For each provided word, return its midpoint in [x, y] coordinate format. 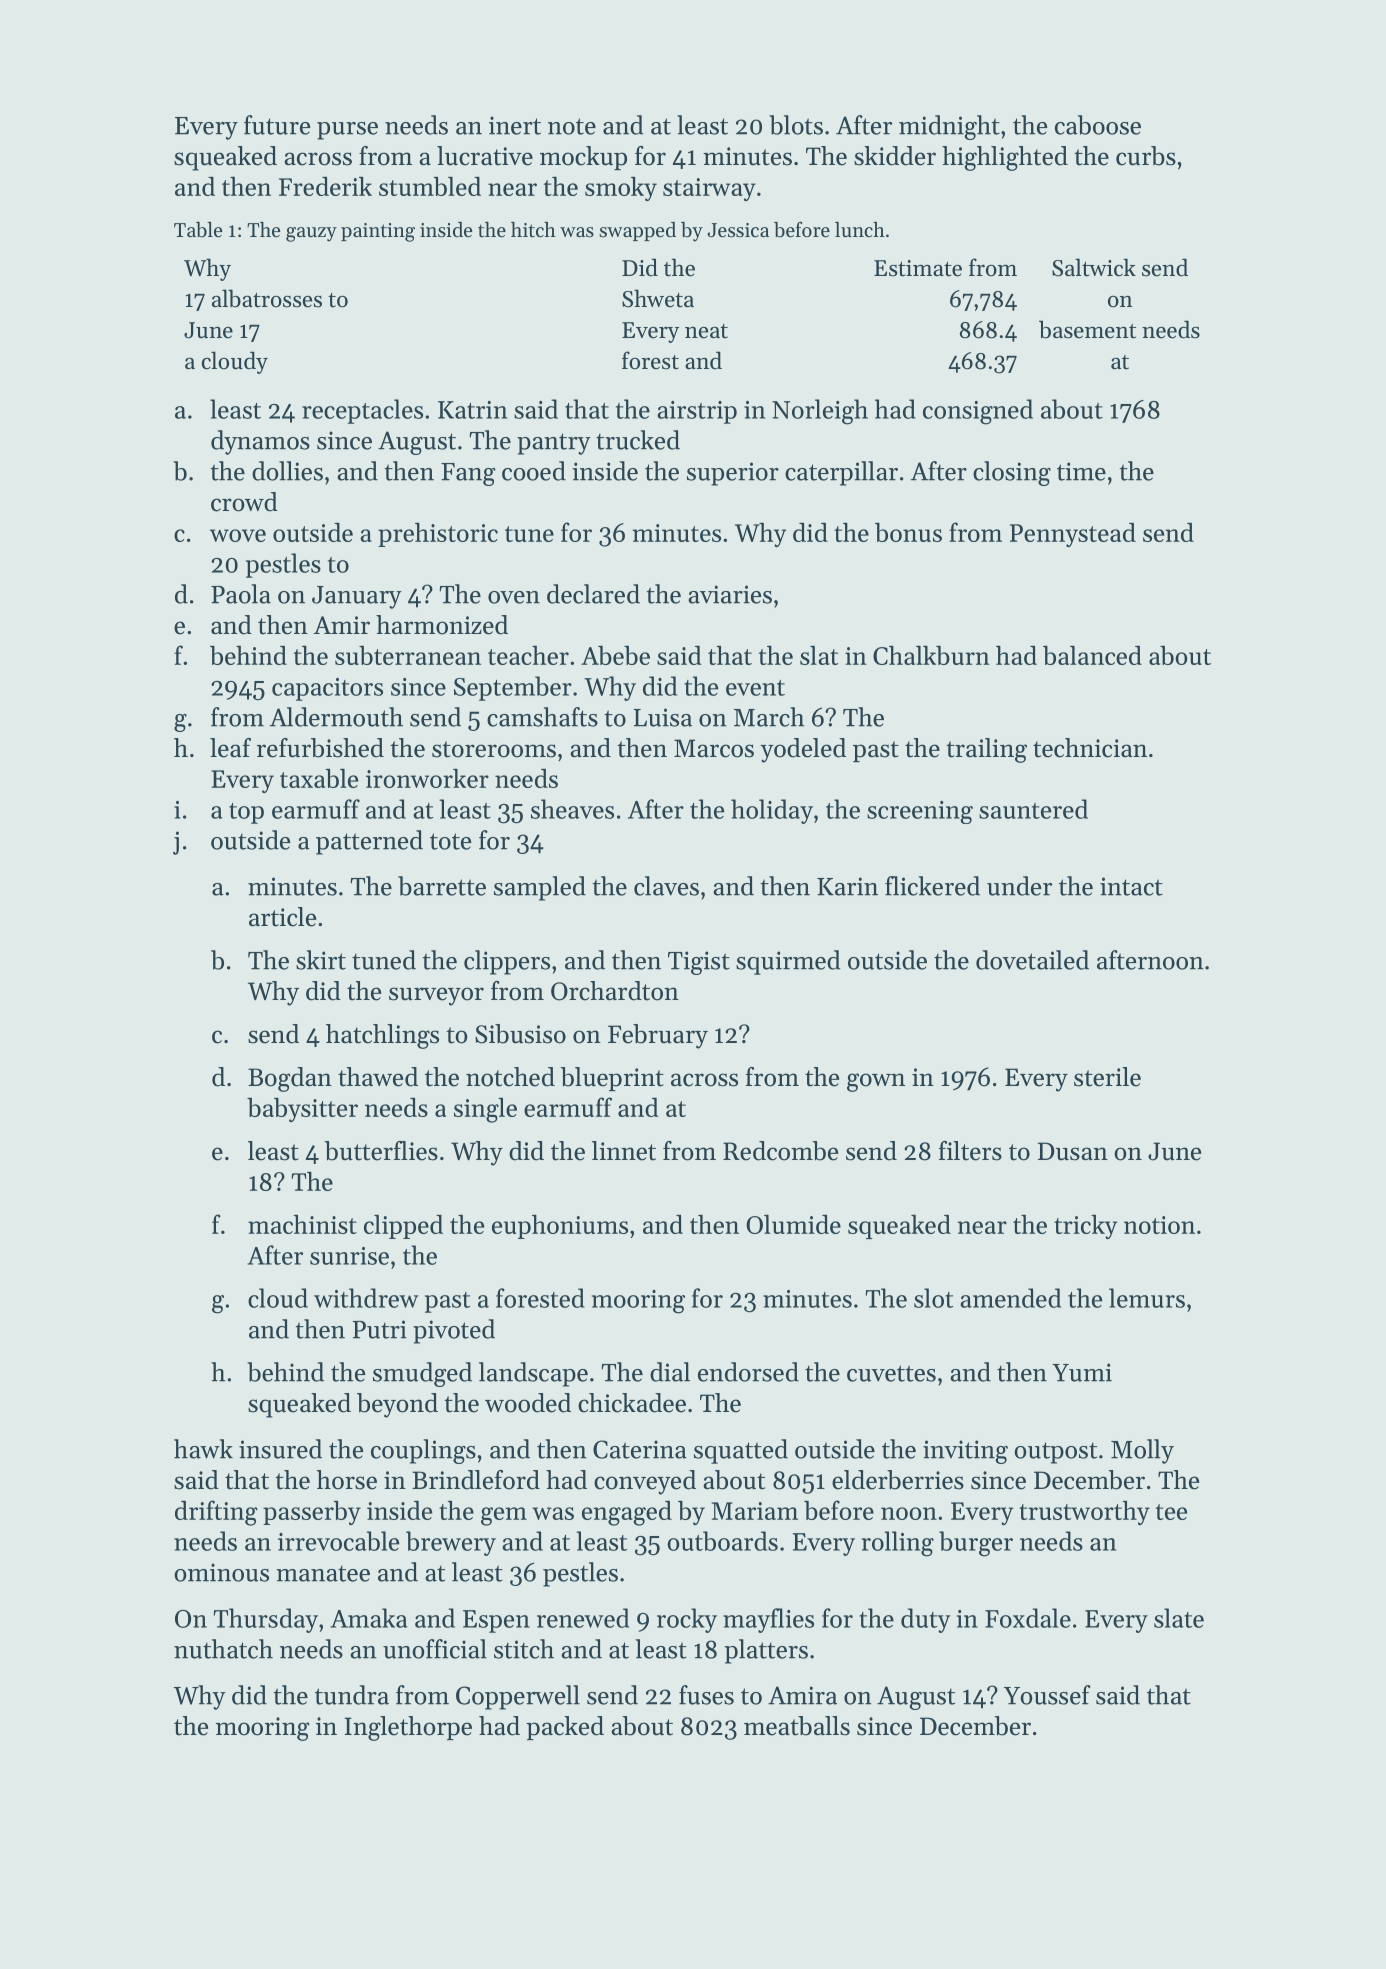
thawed [378, 1077]
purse [347, 131]
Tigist [699, 963]
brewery [451, 1543]
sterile [1107, 1077]
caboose [1098, 125]
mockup [583, 158]
